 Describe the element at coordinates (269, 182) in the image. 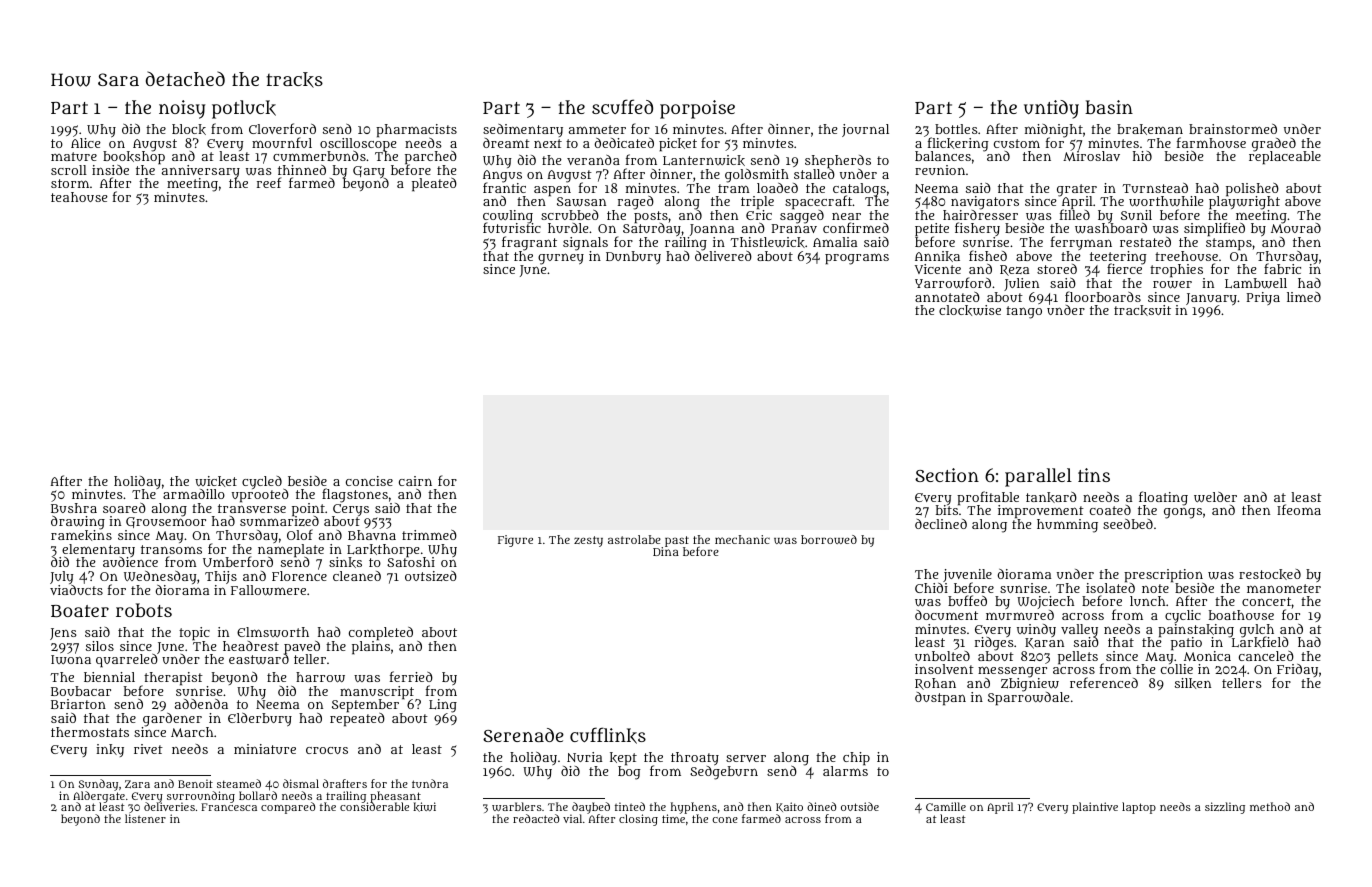

I see `reef` at that location.
